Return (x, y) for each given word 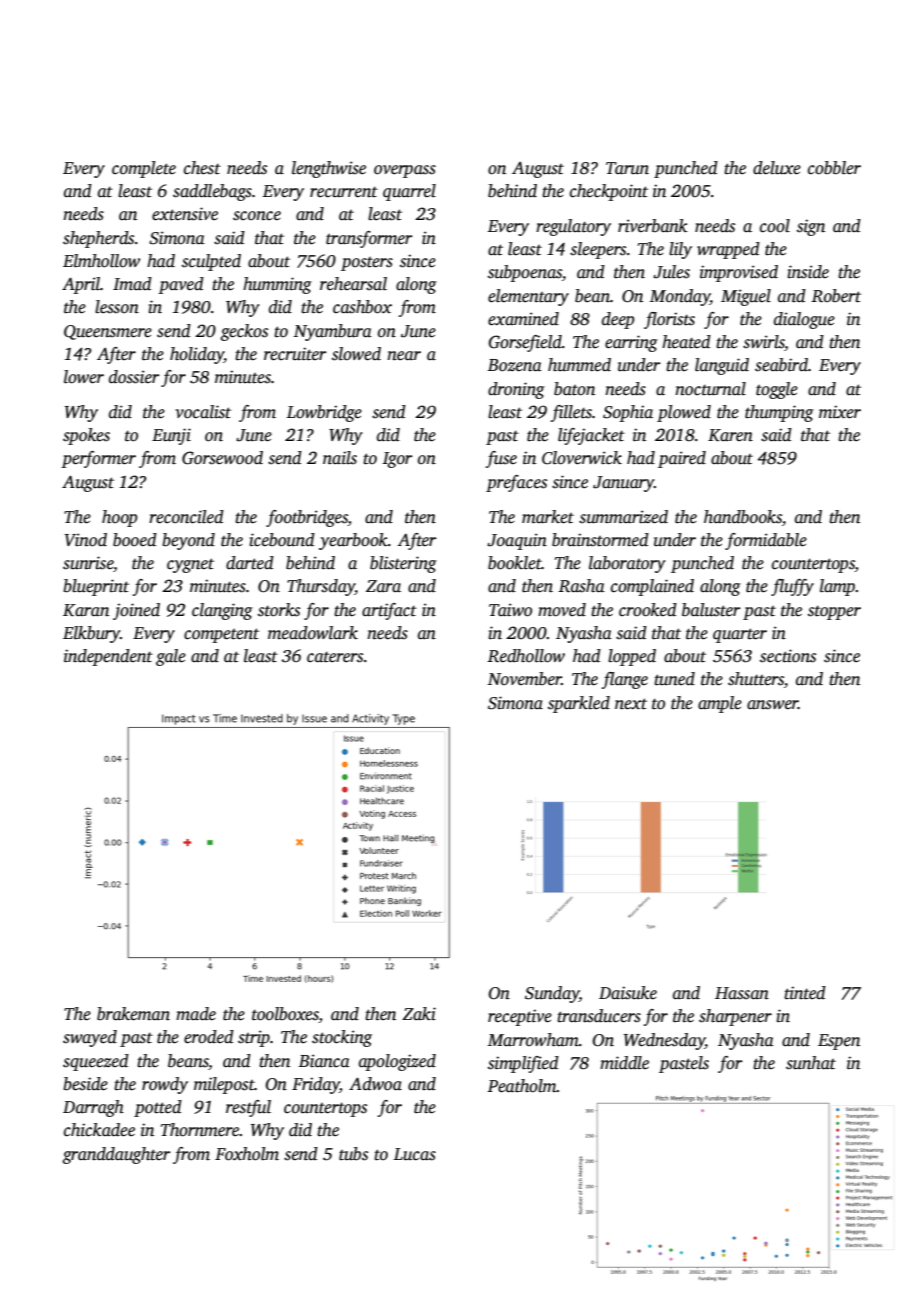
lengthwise (329, 169)
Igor (397, 460)
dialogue (804, 320)
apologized (397, 1062)
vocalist (203, 412)
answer (772, 705)
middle (624, 1063)
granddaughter (116, 1155)
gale (171, 657)
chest (202, 168)
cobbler (834, 168)
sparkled (579, 704)
